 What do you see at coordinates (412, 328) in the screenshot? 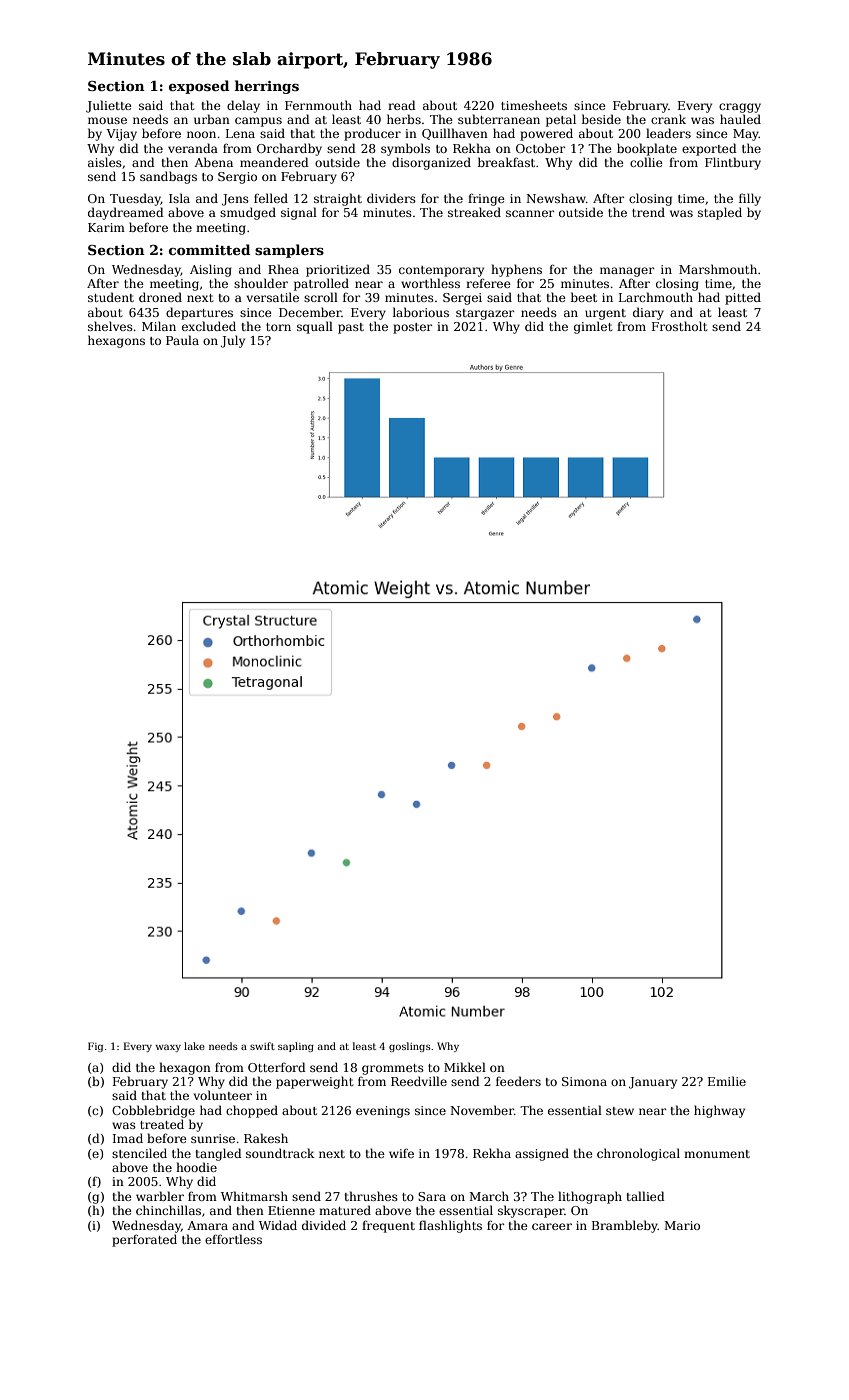
I see `poster` at bounding box center [412, 328].
